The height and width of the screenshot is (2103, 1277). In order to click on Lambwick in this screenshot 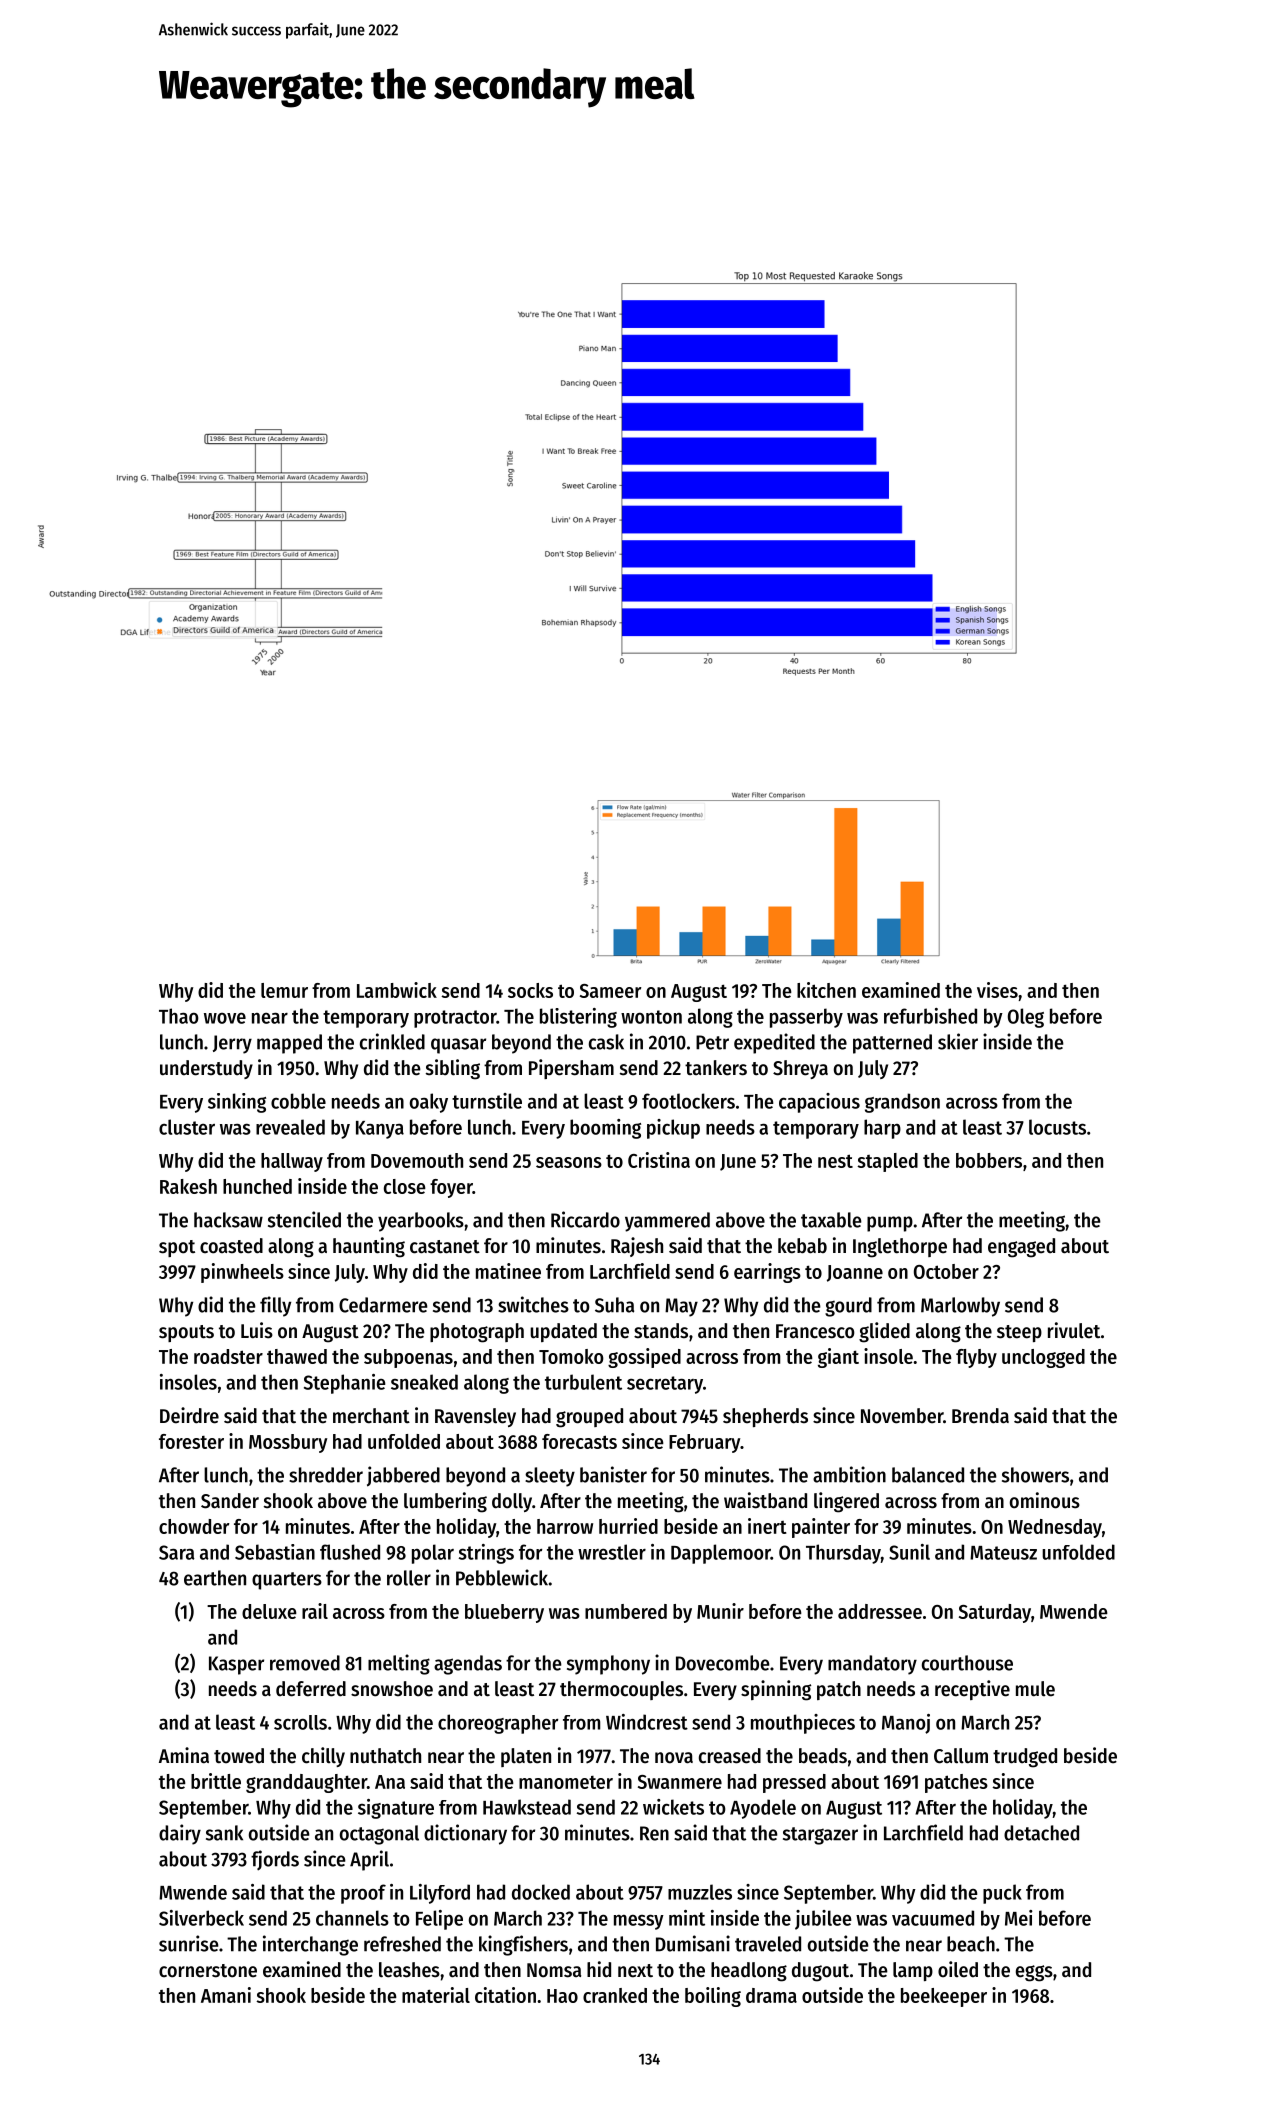, I will do `click(397, 990)`.
